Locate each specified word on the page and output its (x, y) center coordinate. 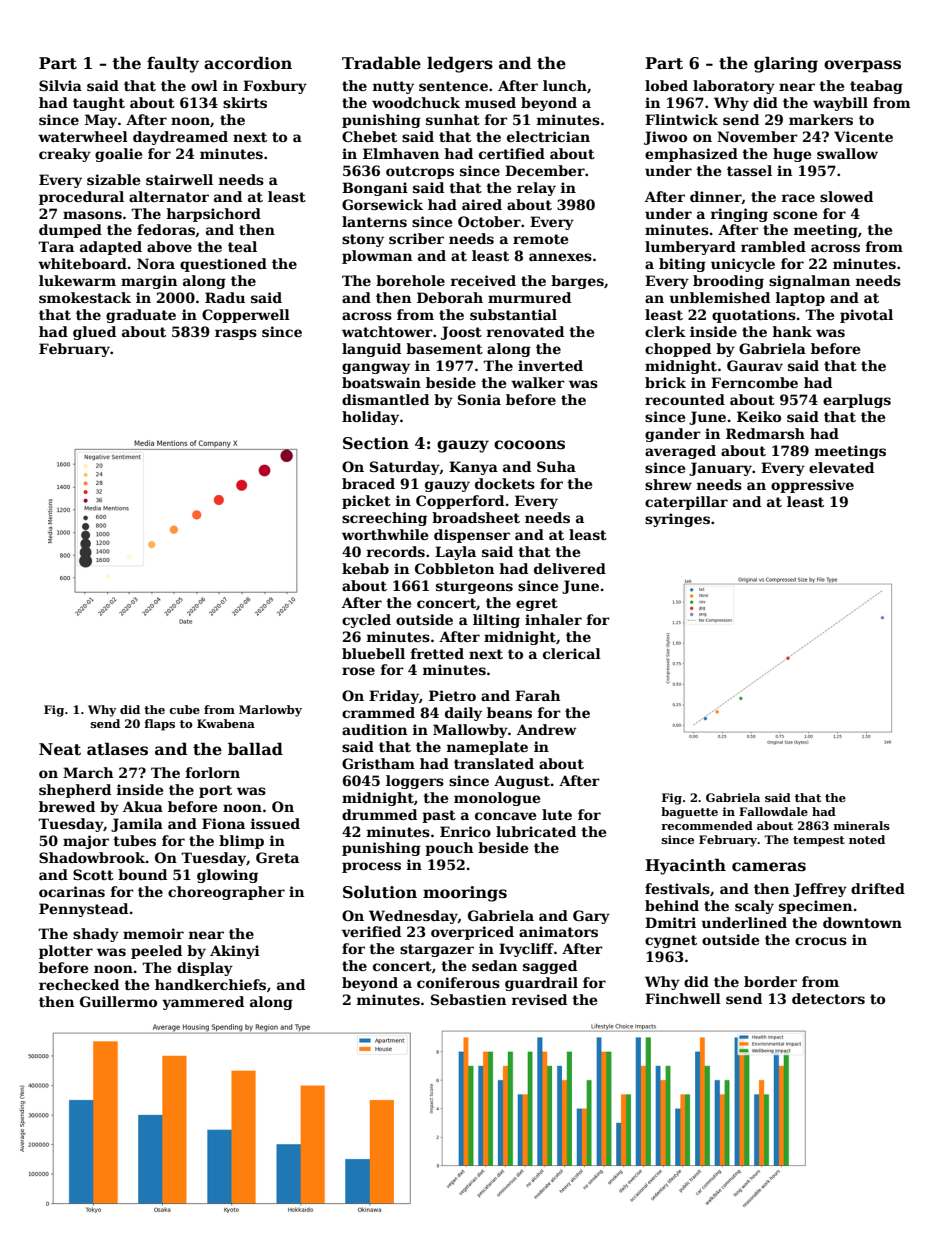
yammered (203, 1003)
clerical (572, 653)
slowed (846, 196)
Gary (591, 917)
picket (366, 502)
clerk (665, 331)
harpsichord (214, 215)
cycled (366, 621)
